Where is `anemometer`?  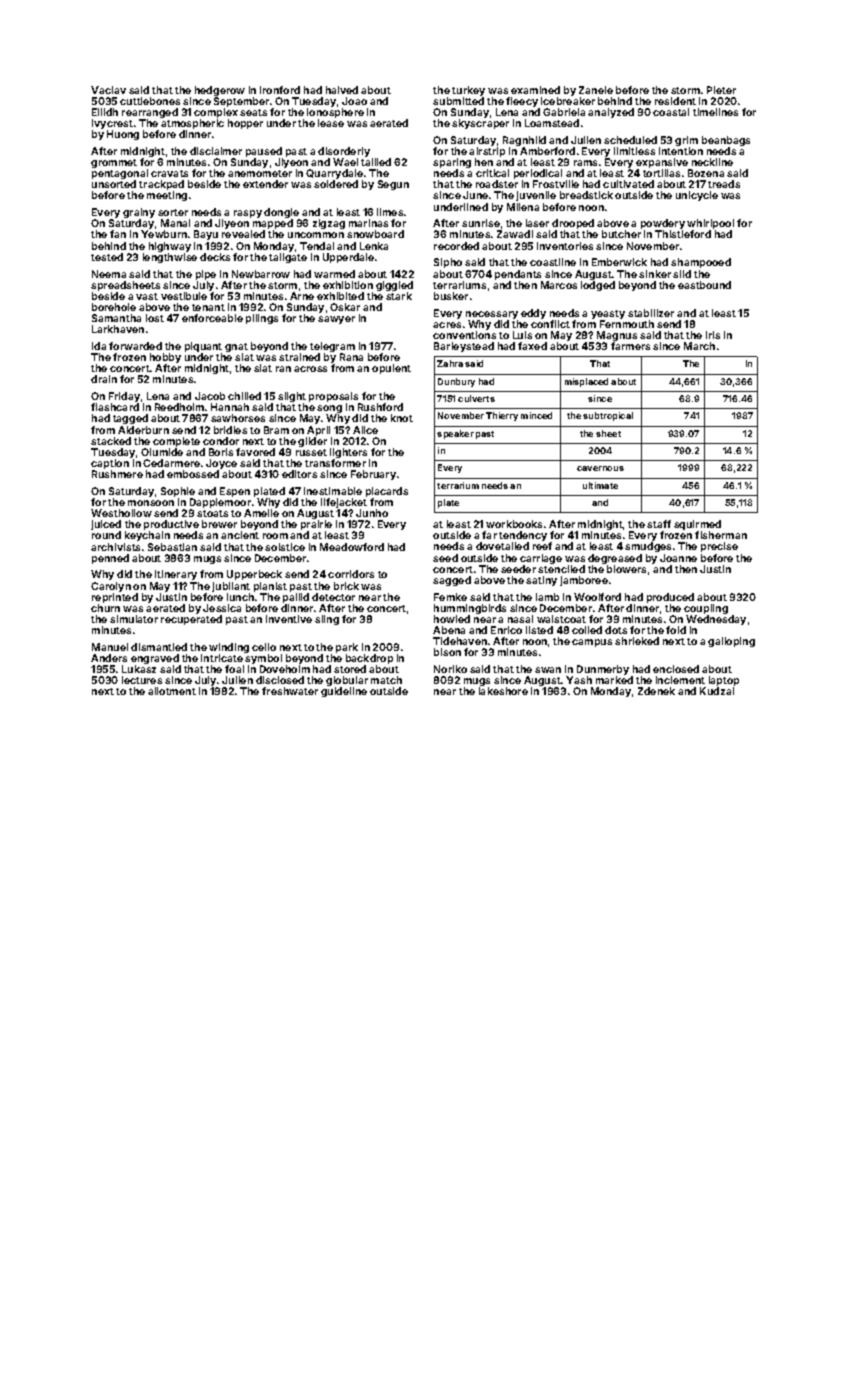
anemometer is located at coordinates (260, 173).
